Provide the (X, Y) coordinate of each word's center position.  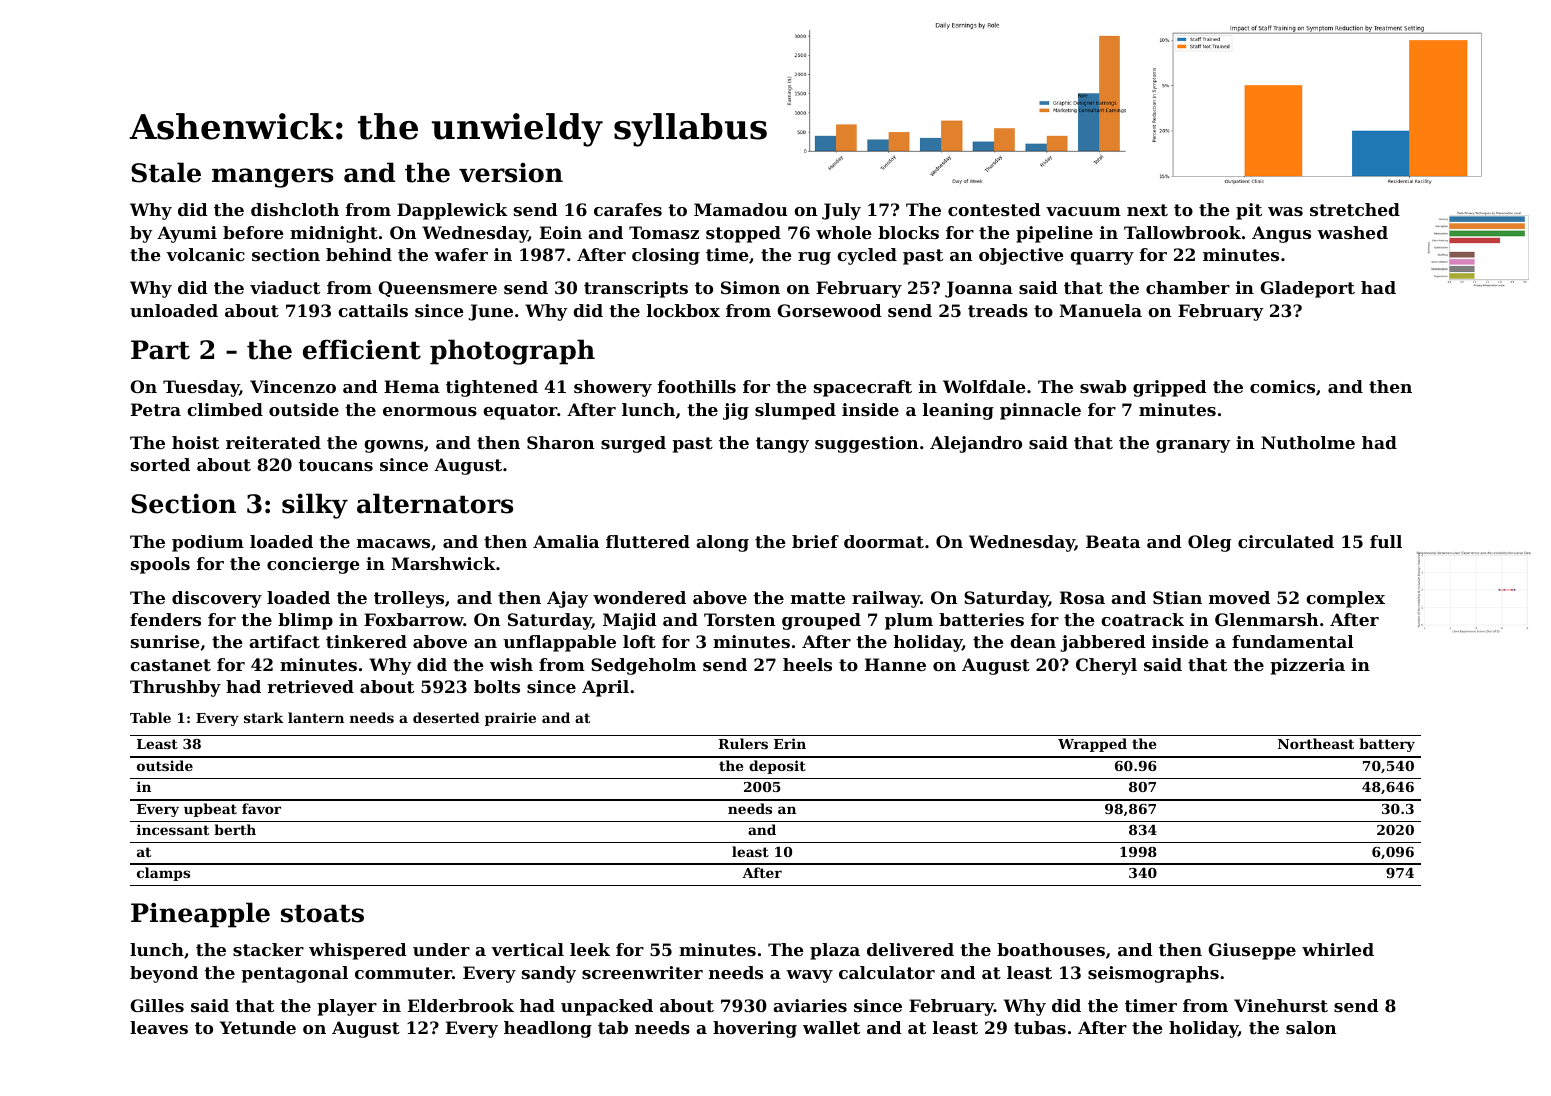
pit (1249, 211)
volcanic (205, 254)
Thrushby (175, 688)
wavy (809, 976)
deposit (777, 767)
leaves (159, 1027)
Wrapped (1092, 745)
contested (994, 209)
